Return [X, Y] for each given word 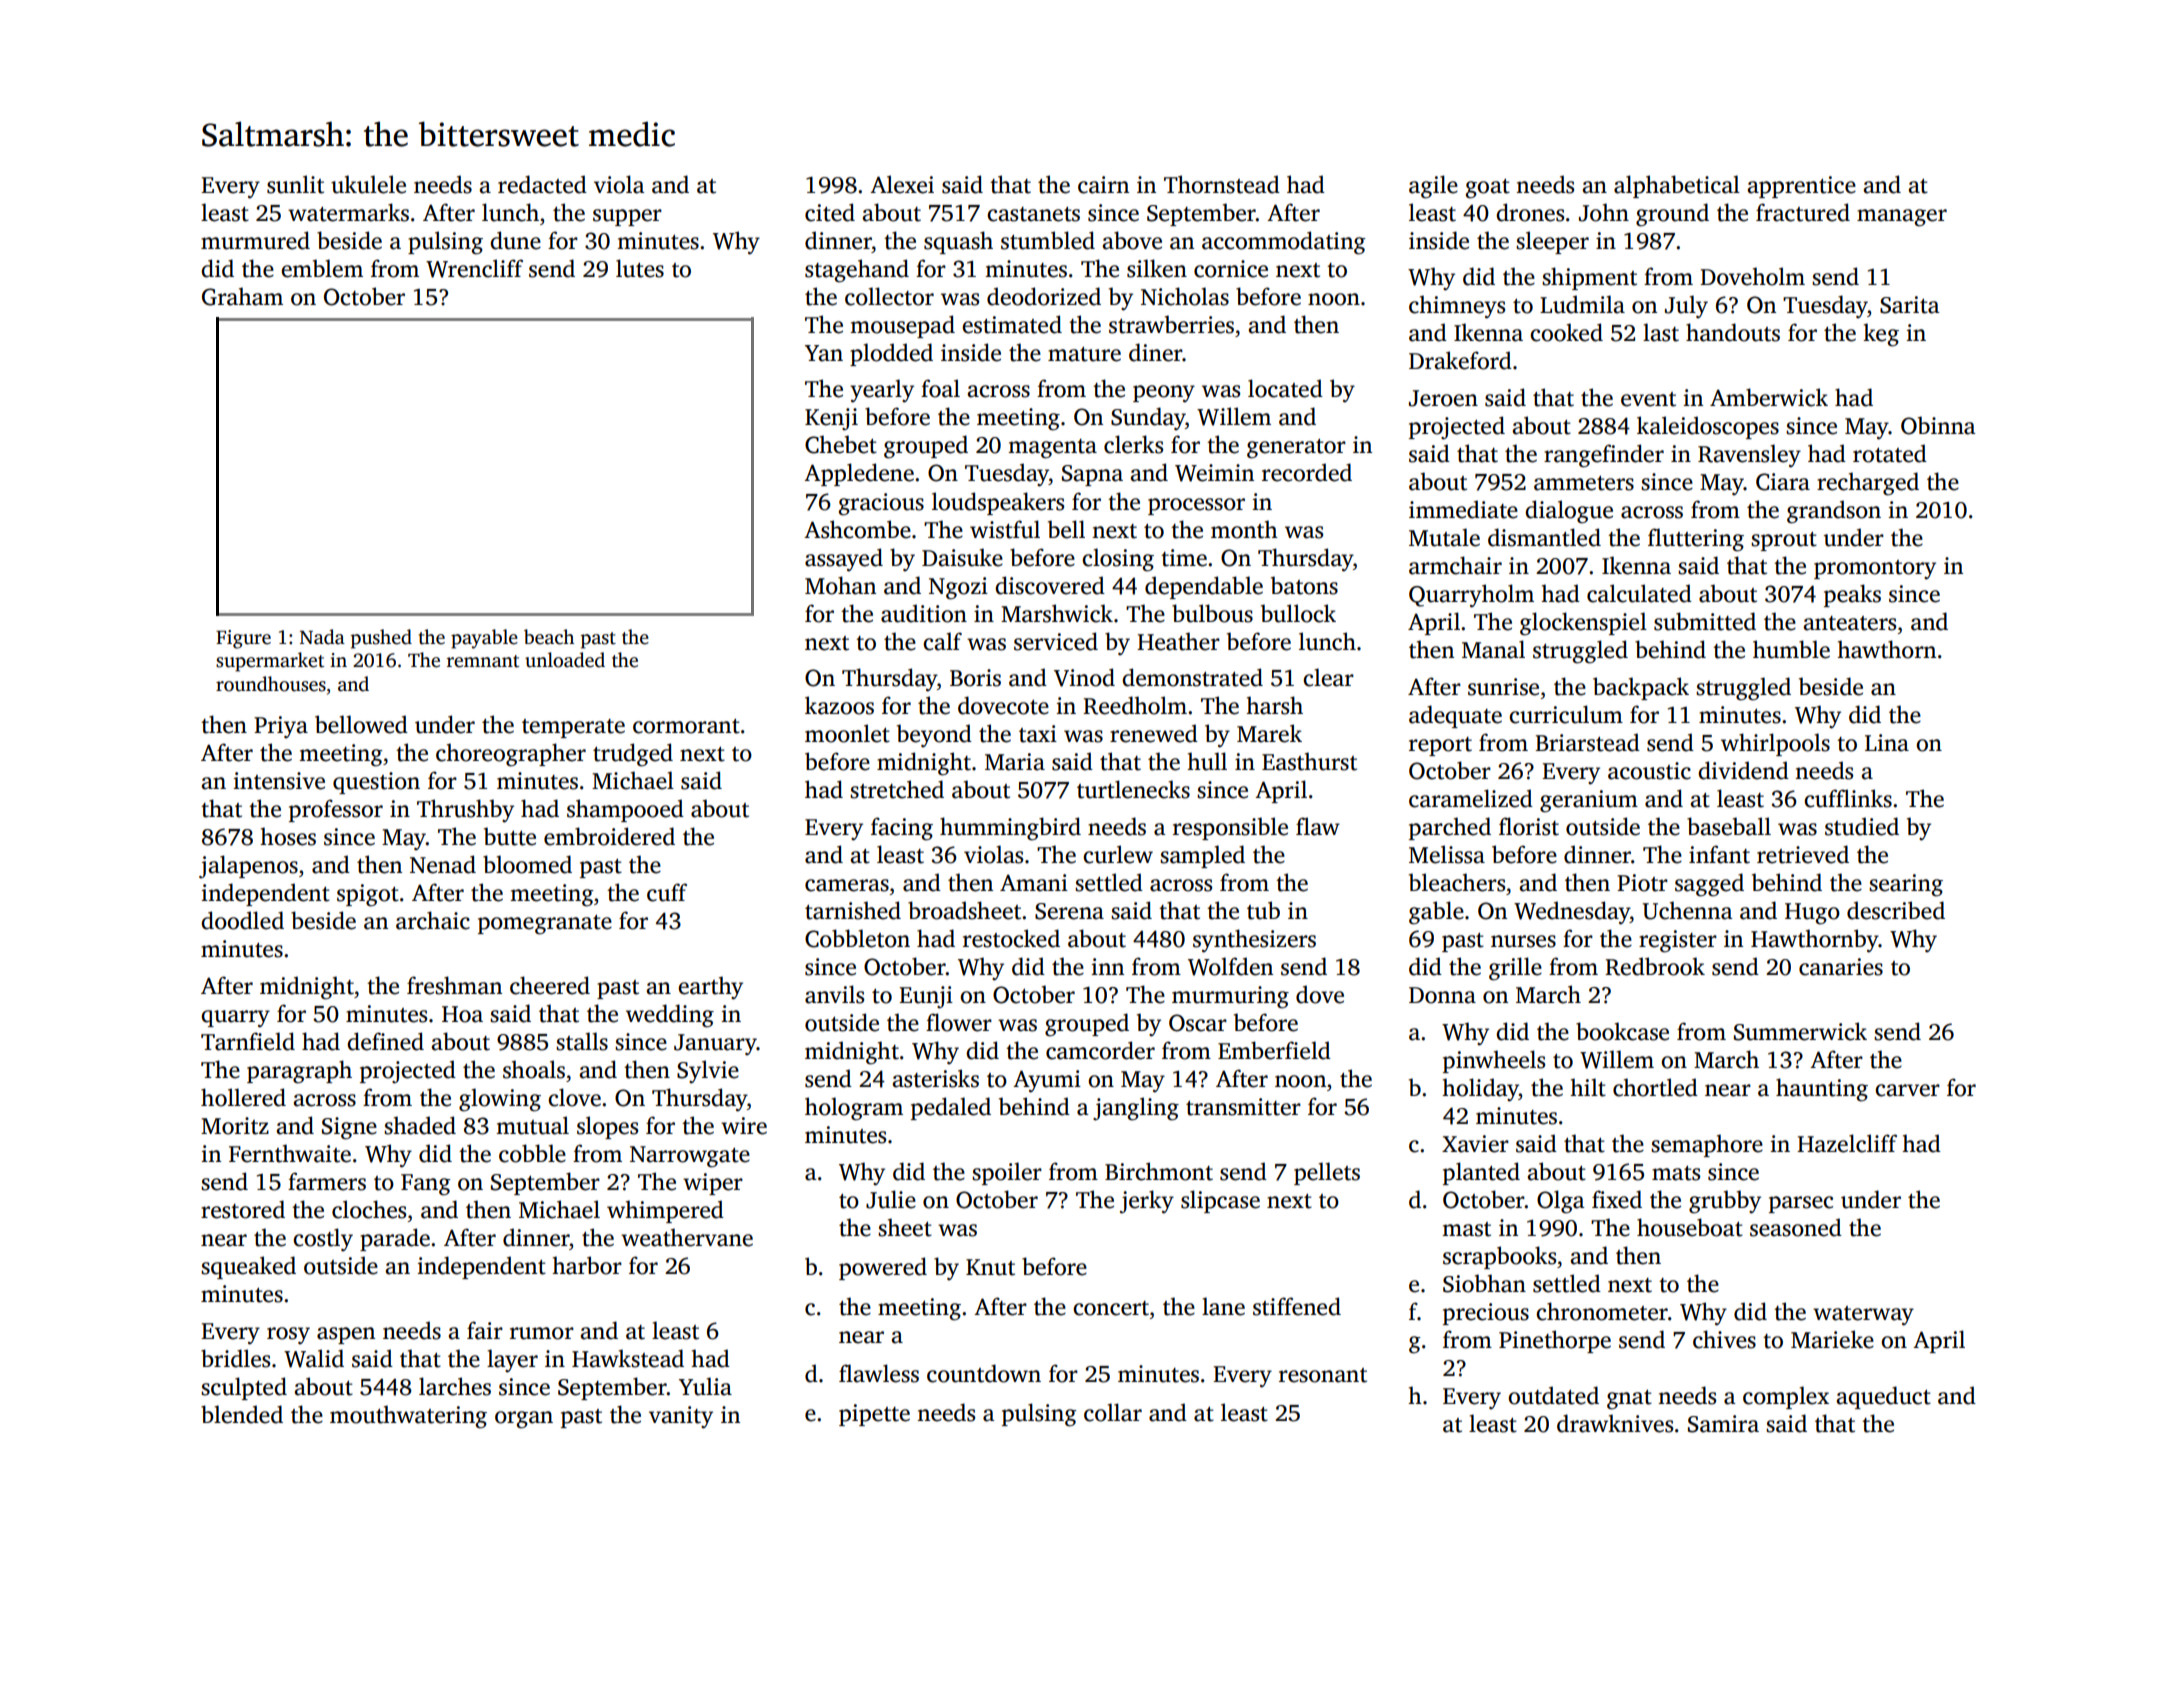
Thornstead [1222, 184]
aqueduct [1883, 1397]
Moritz [235, 1126]
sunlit [295, 184]
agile [1433, 187]
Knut [990, 1267]
